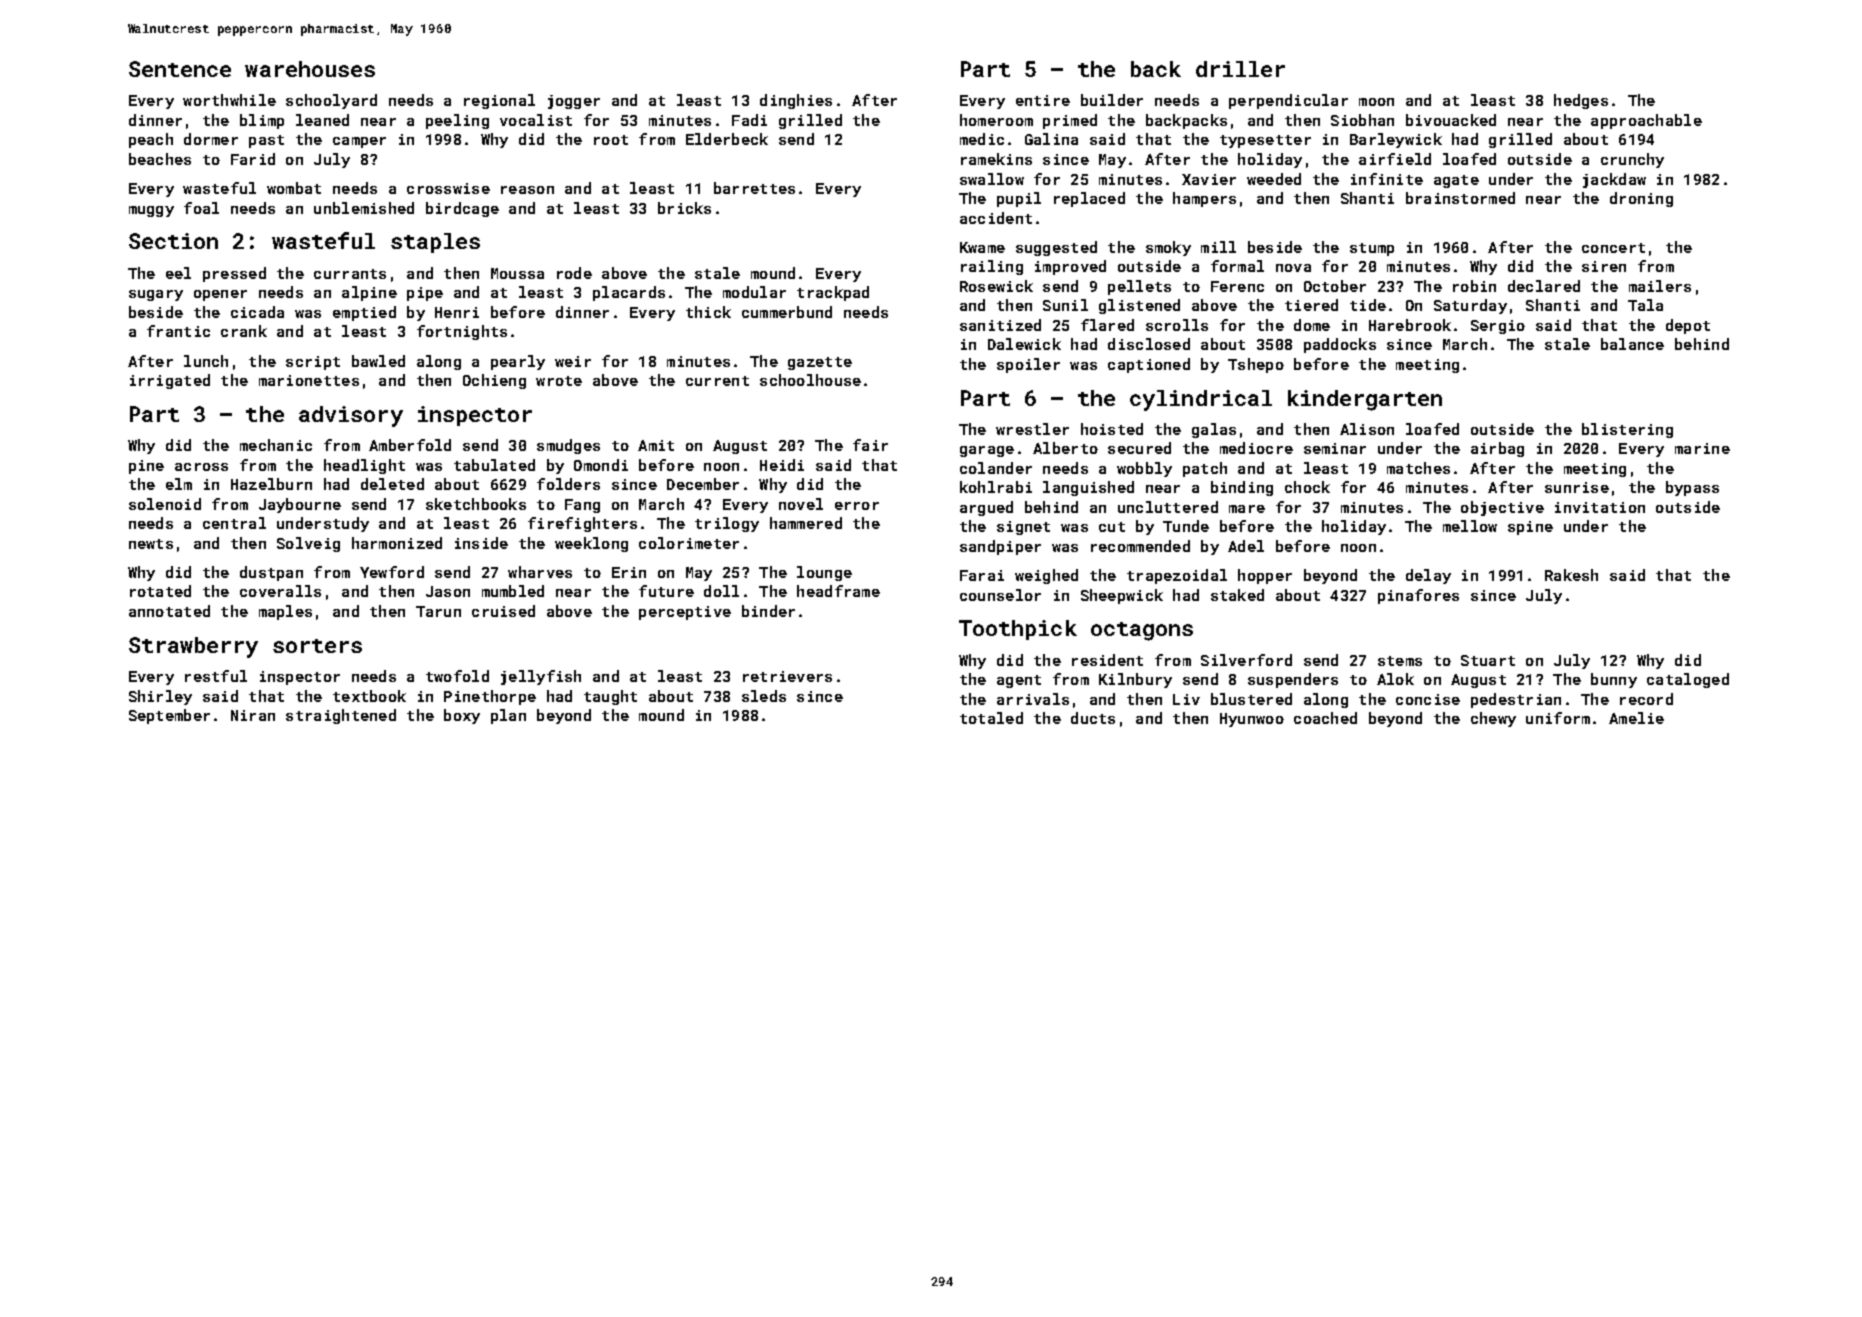  I want to click on recommended, so click(1140, 546).
